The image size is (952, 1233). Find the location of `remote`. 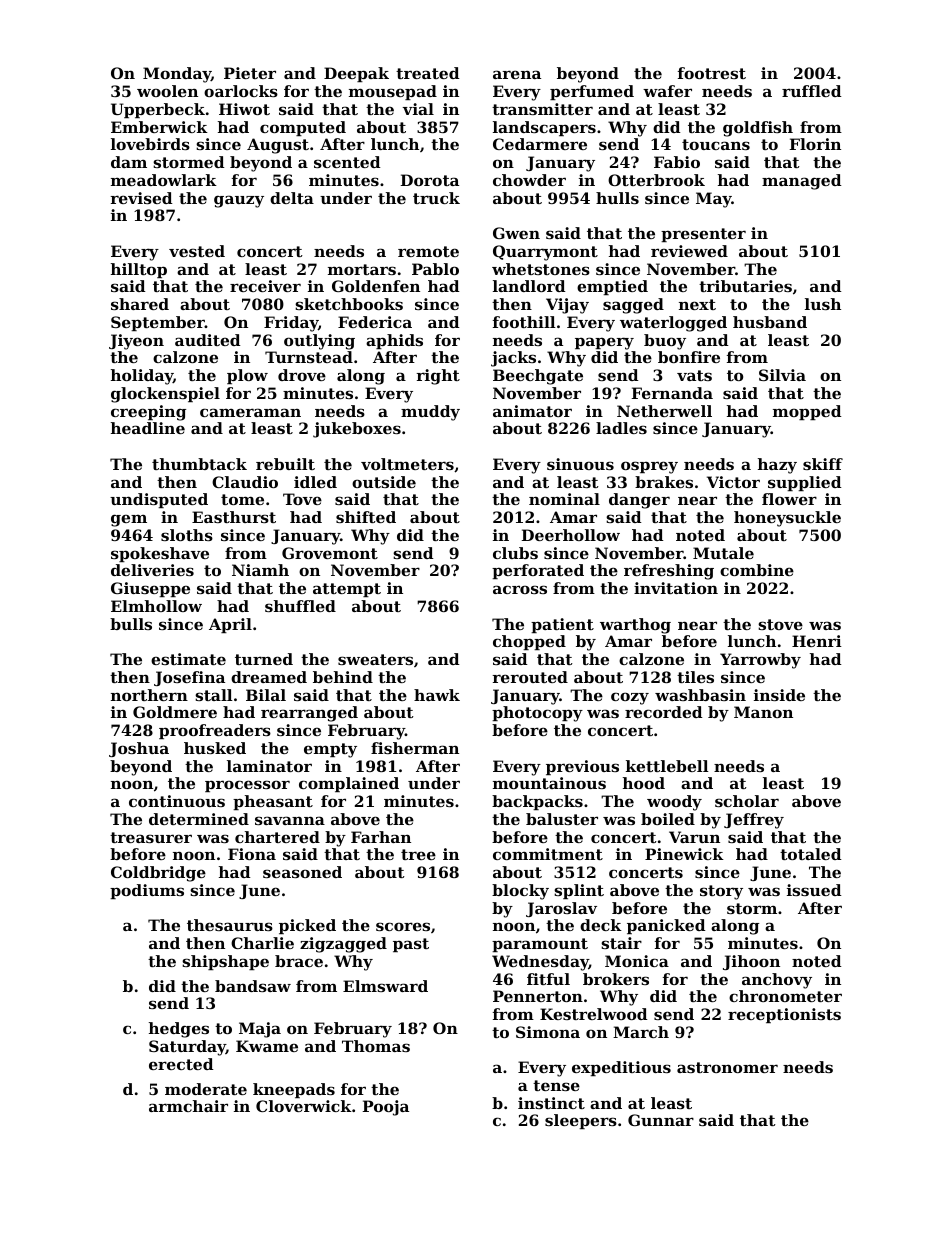

remote is located at coordinates (428, 251).
